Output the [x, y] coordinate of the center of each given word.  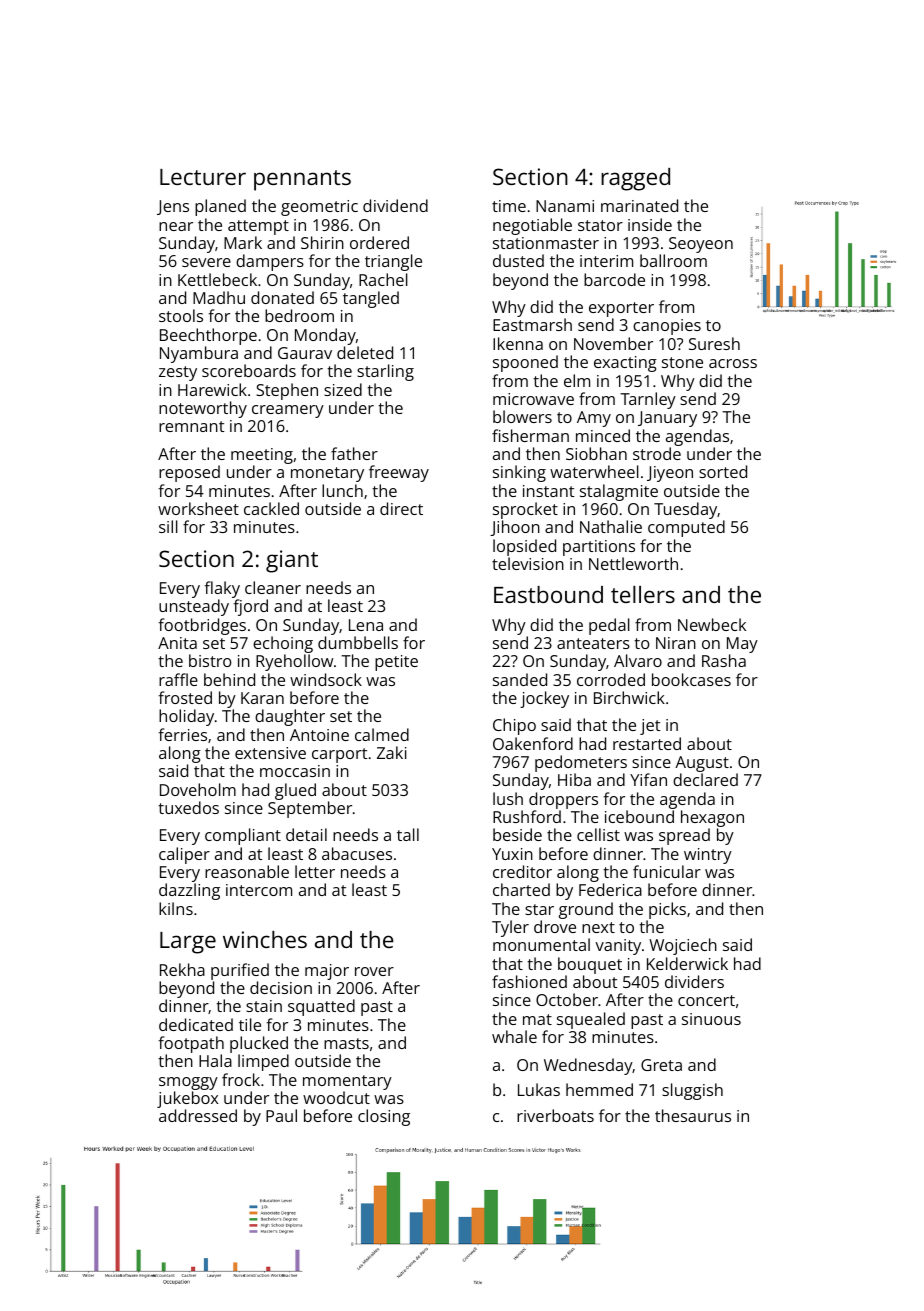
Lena [366, 625]
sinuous [711, 1019]
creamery [288, 411]
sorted [723, 471]
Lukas [539, 1089]
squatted [321, 1007]
